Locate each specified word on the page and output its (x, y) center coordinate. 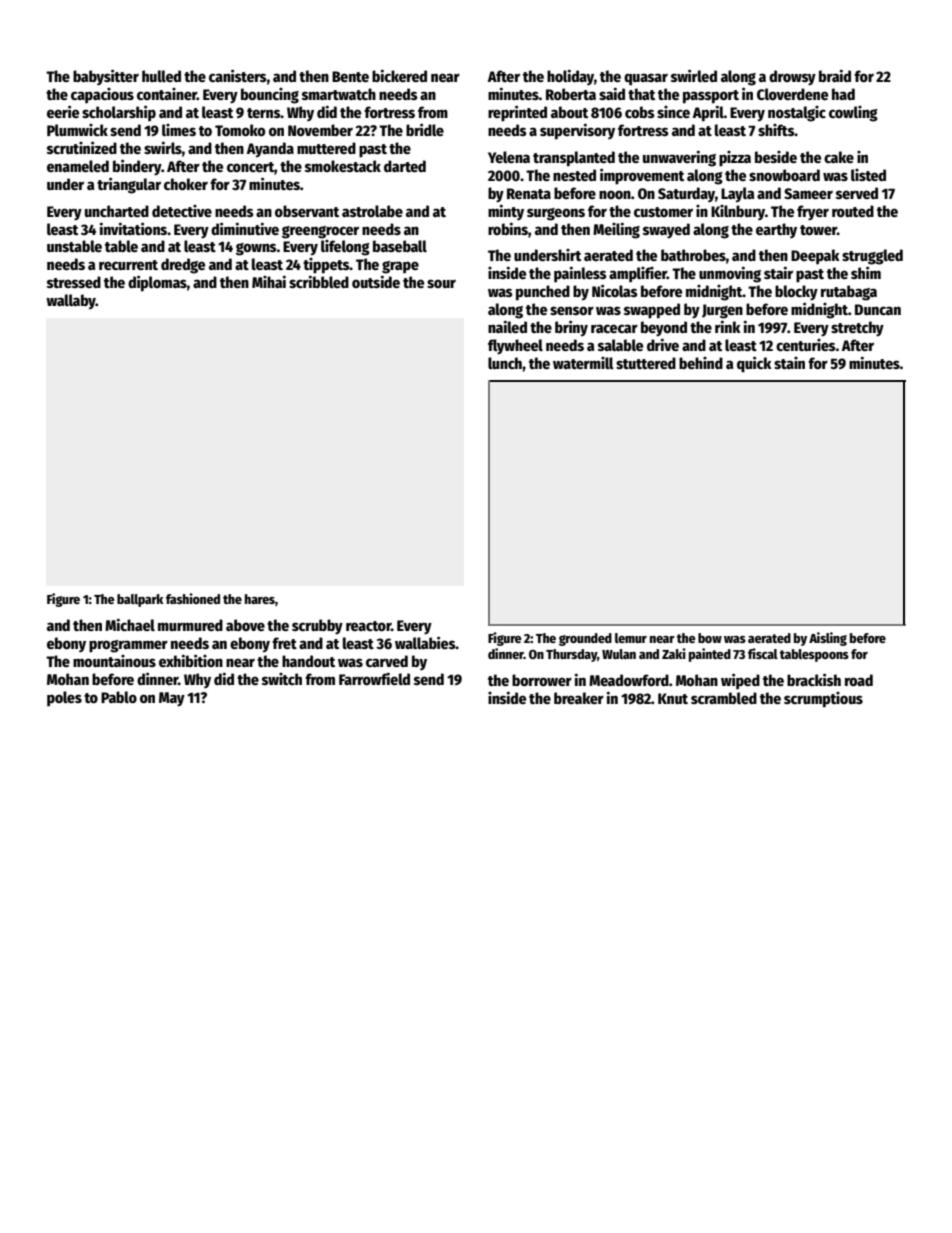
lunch (505, 363)
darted (405, 166)
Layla (738, 195)
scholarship (119, 113)
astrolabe (372, 211)
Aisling (828, 639)
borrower (542, 680)
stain (789, 363)
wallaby (71, 302)
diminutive (245, 228)
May (172, 699)
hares (260, 599)
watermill (583, 363)
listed (868, 175)
